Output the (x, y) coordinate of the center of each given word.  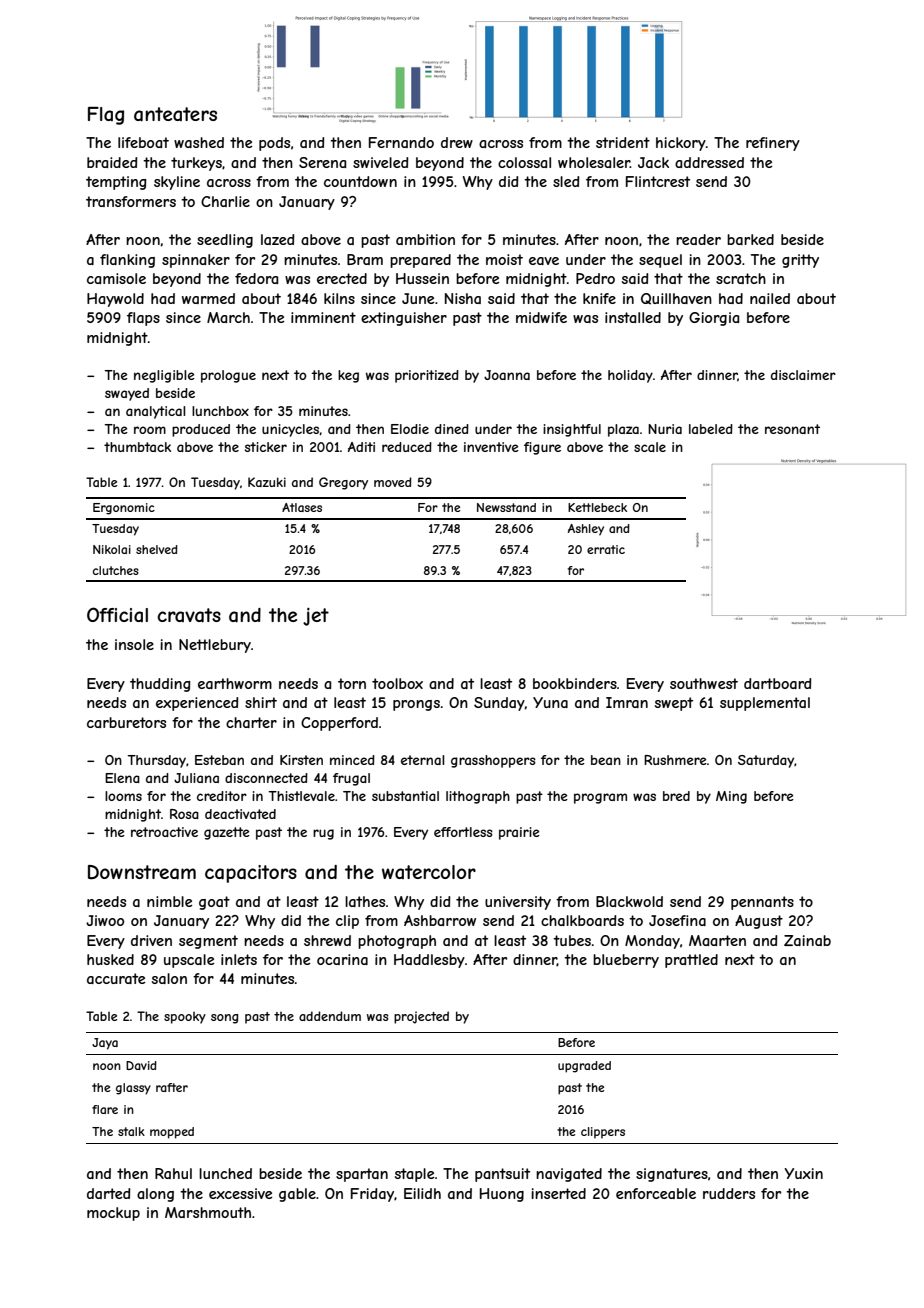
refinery (773, 144)
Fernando (401, 142)
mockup (113, 1214)
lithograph (478, 797)
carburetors (126, 722)
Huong (502, 1195)
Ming (731, 797)
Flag (106, 116)
